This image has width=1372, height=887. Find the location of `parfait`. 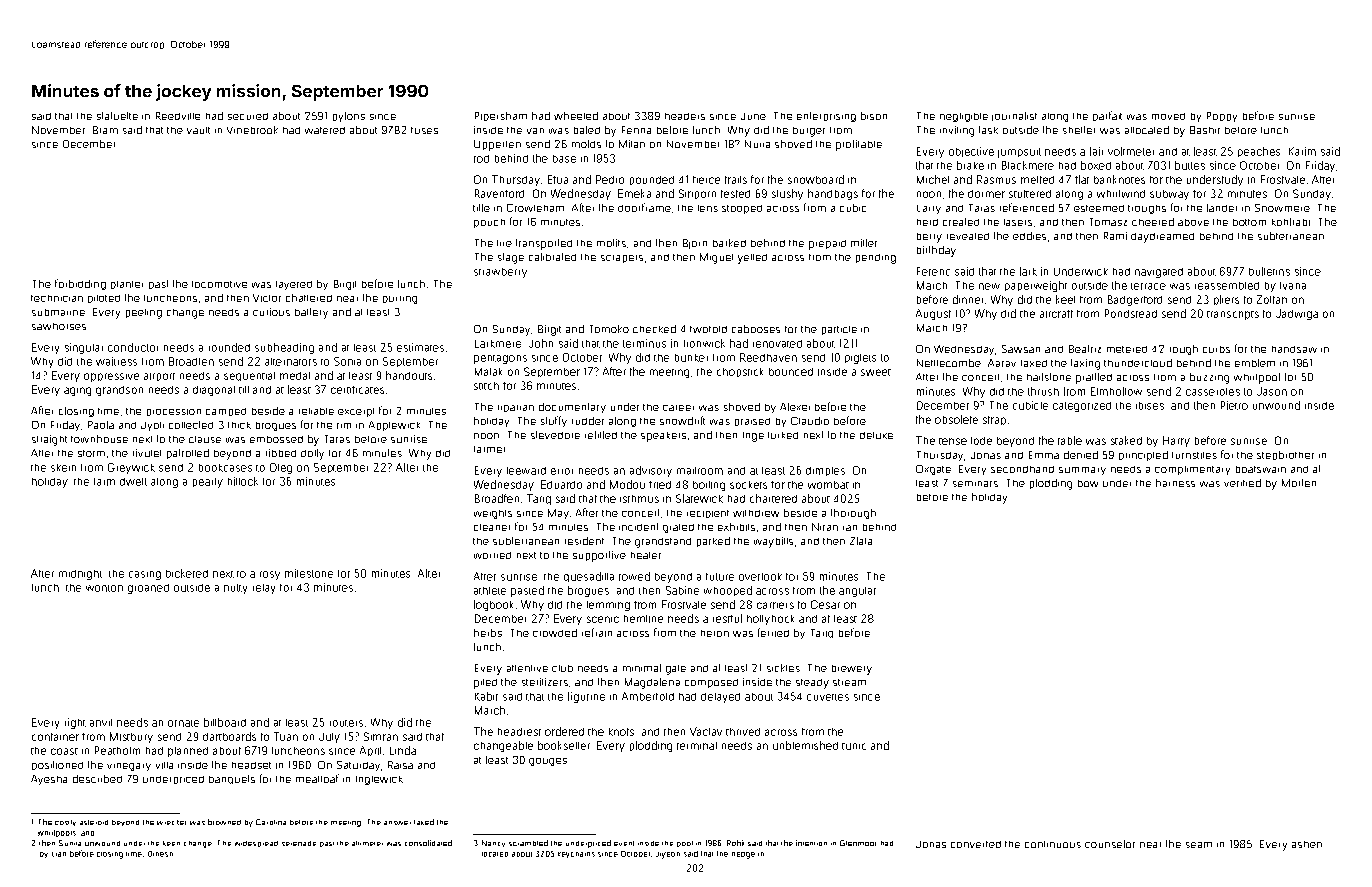

parfait is located at coordinates (1107, 116).
